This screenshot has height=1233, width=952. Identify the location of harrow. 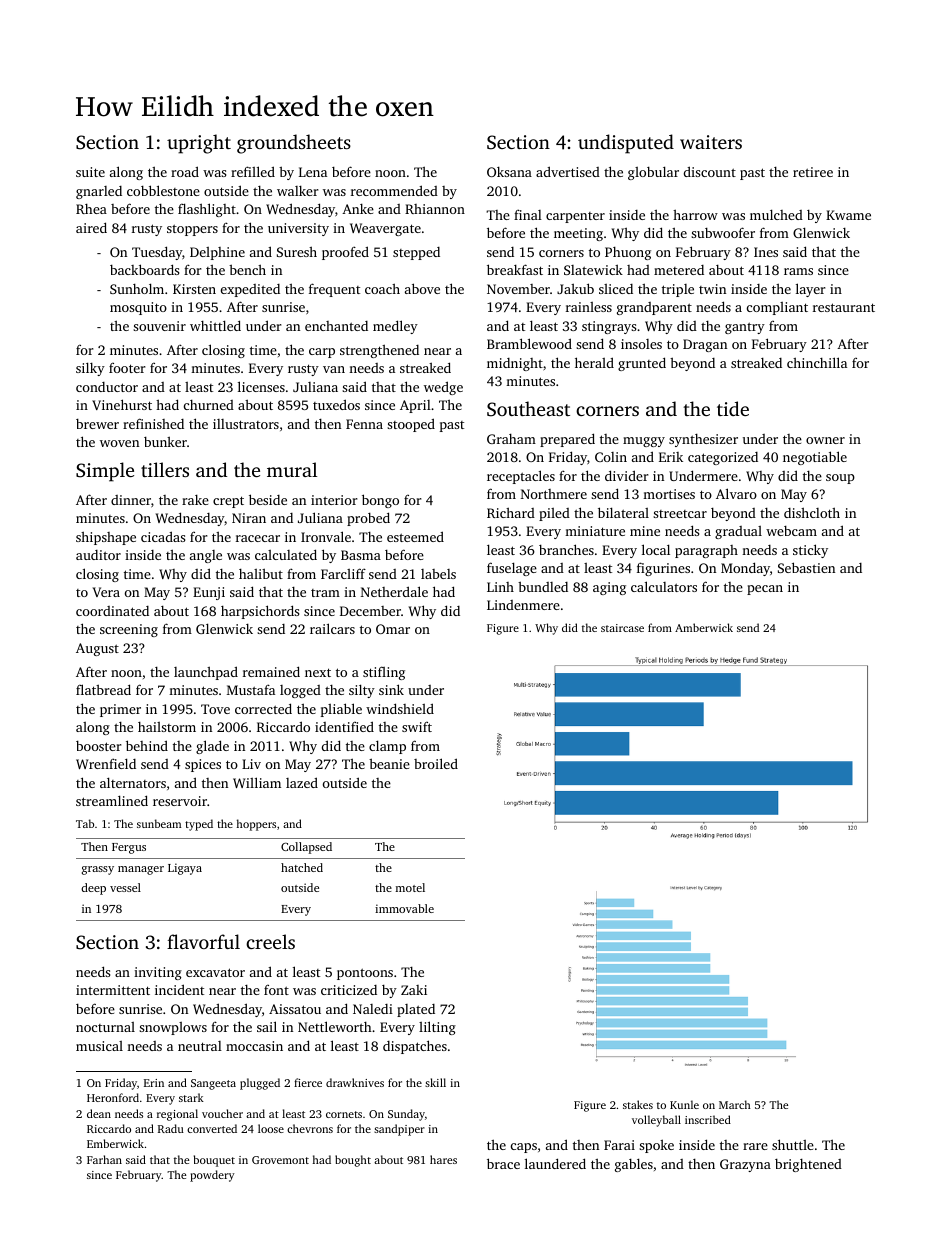
(695, 214).
